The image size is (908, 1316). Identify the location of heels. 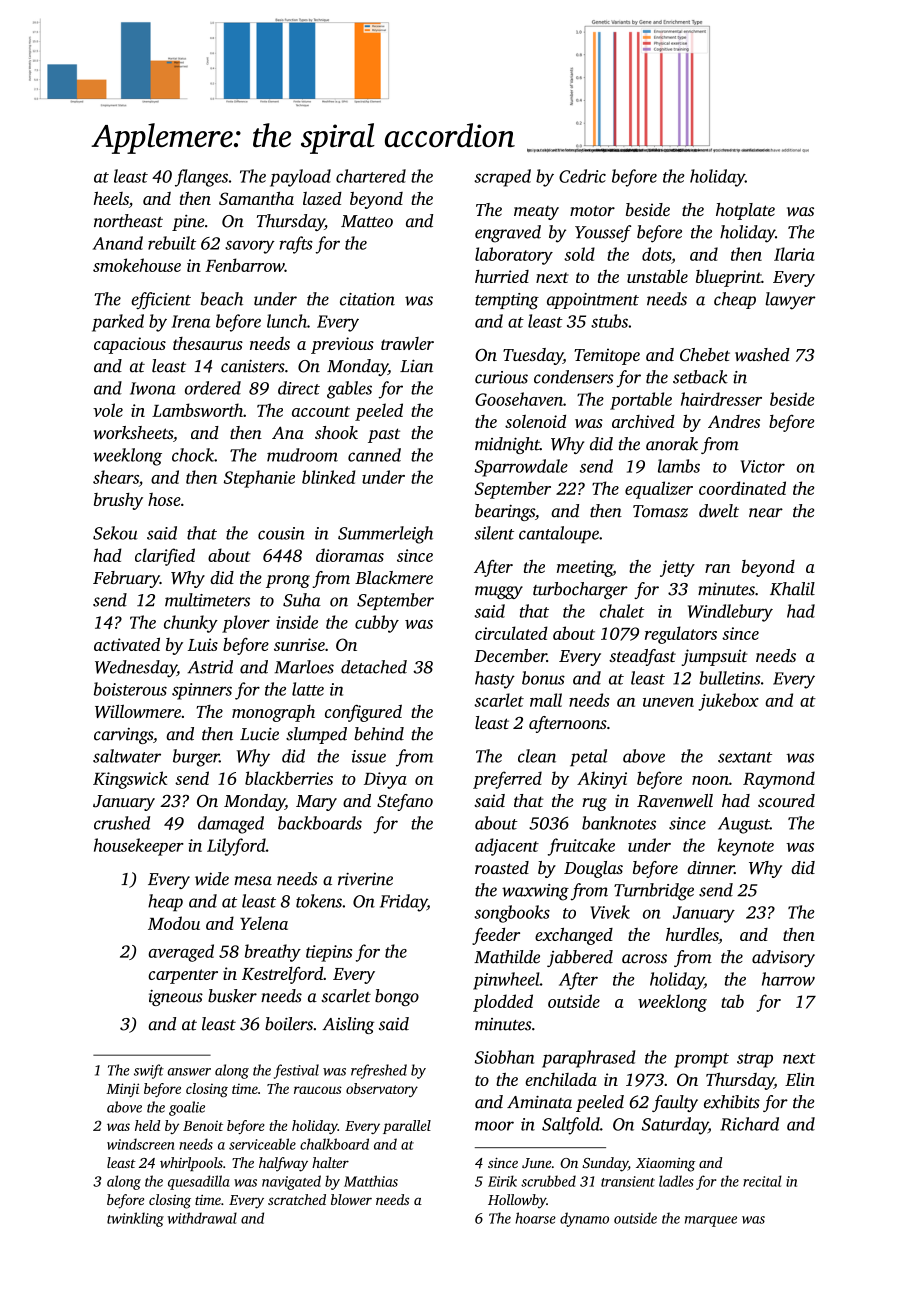
(111, 199).
